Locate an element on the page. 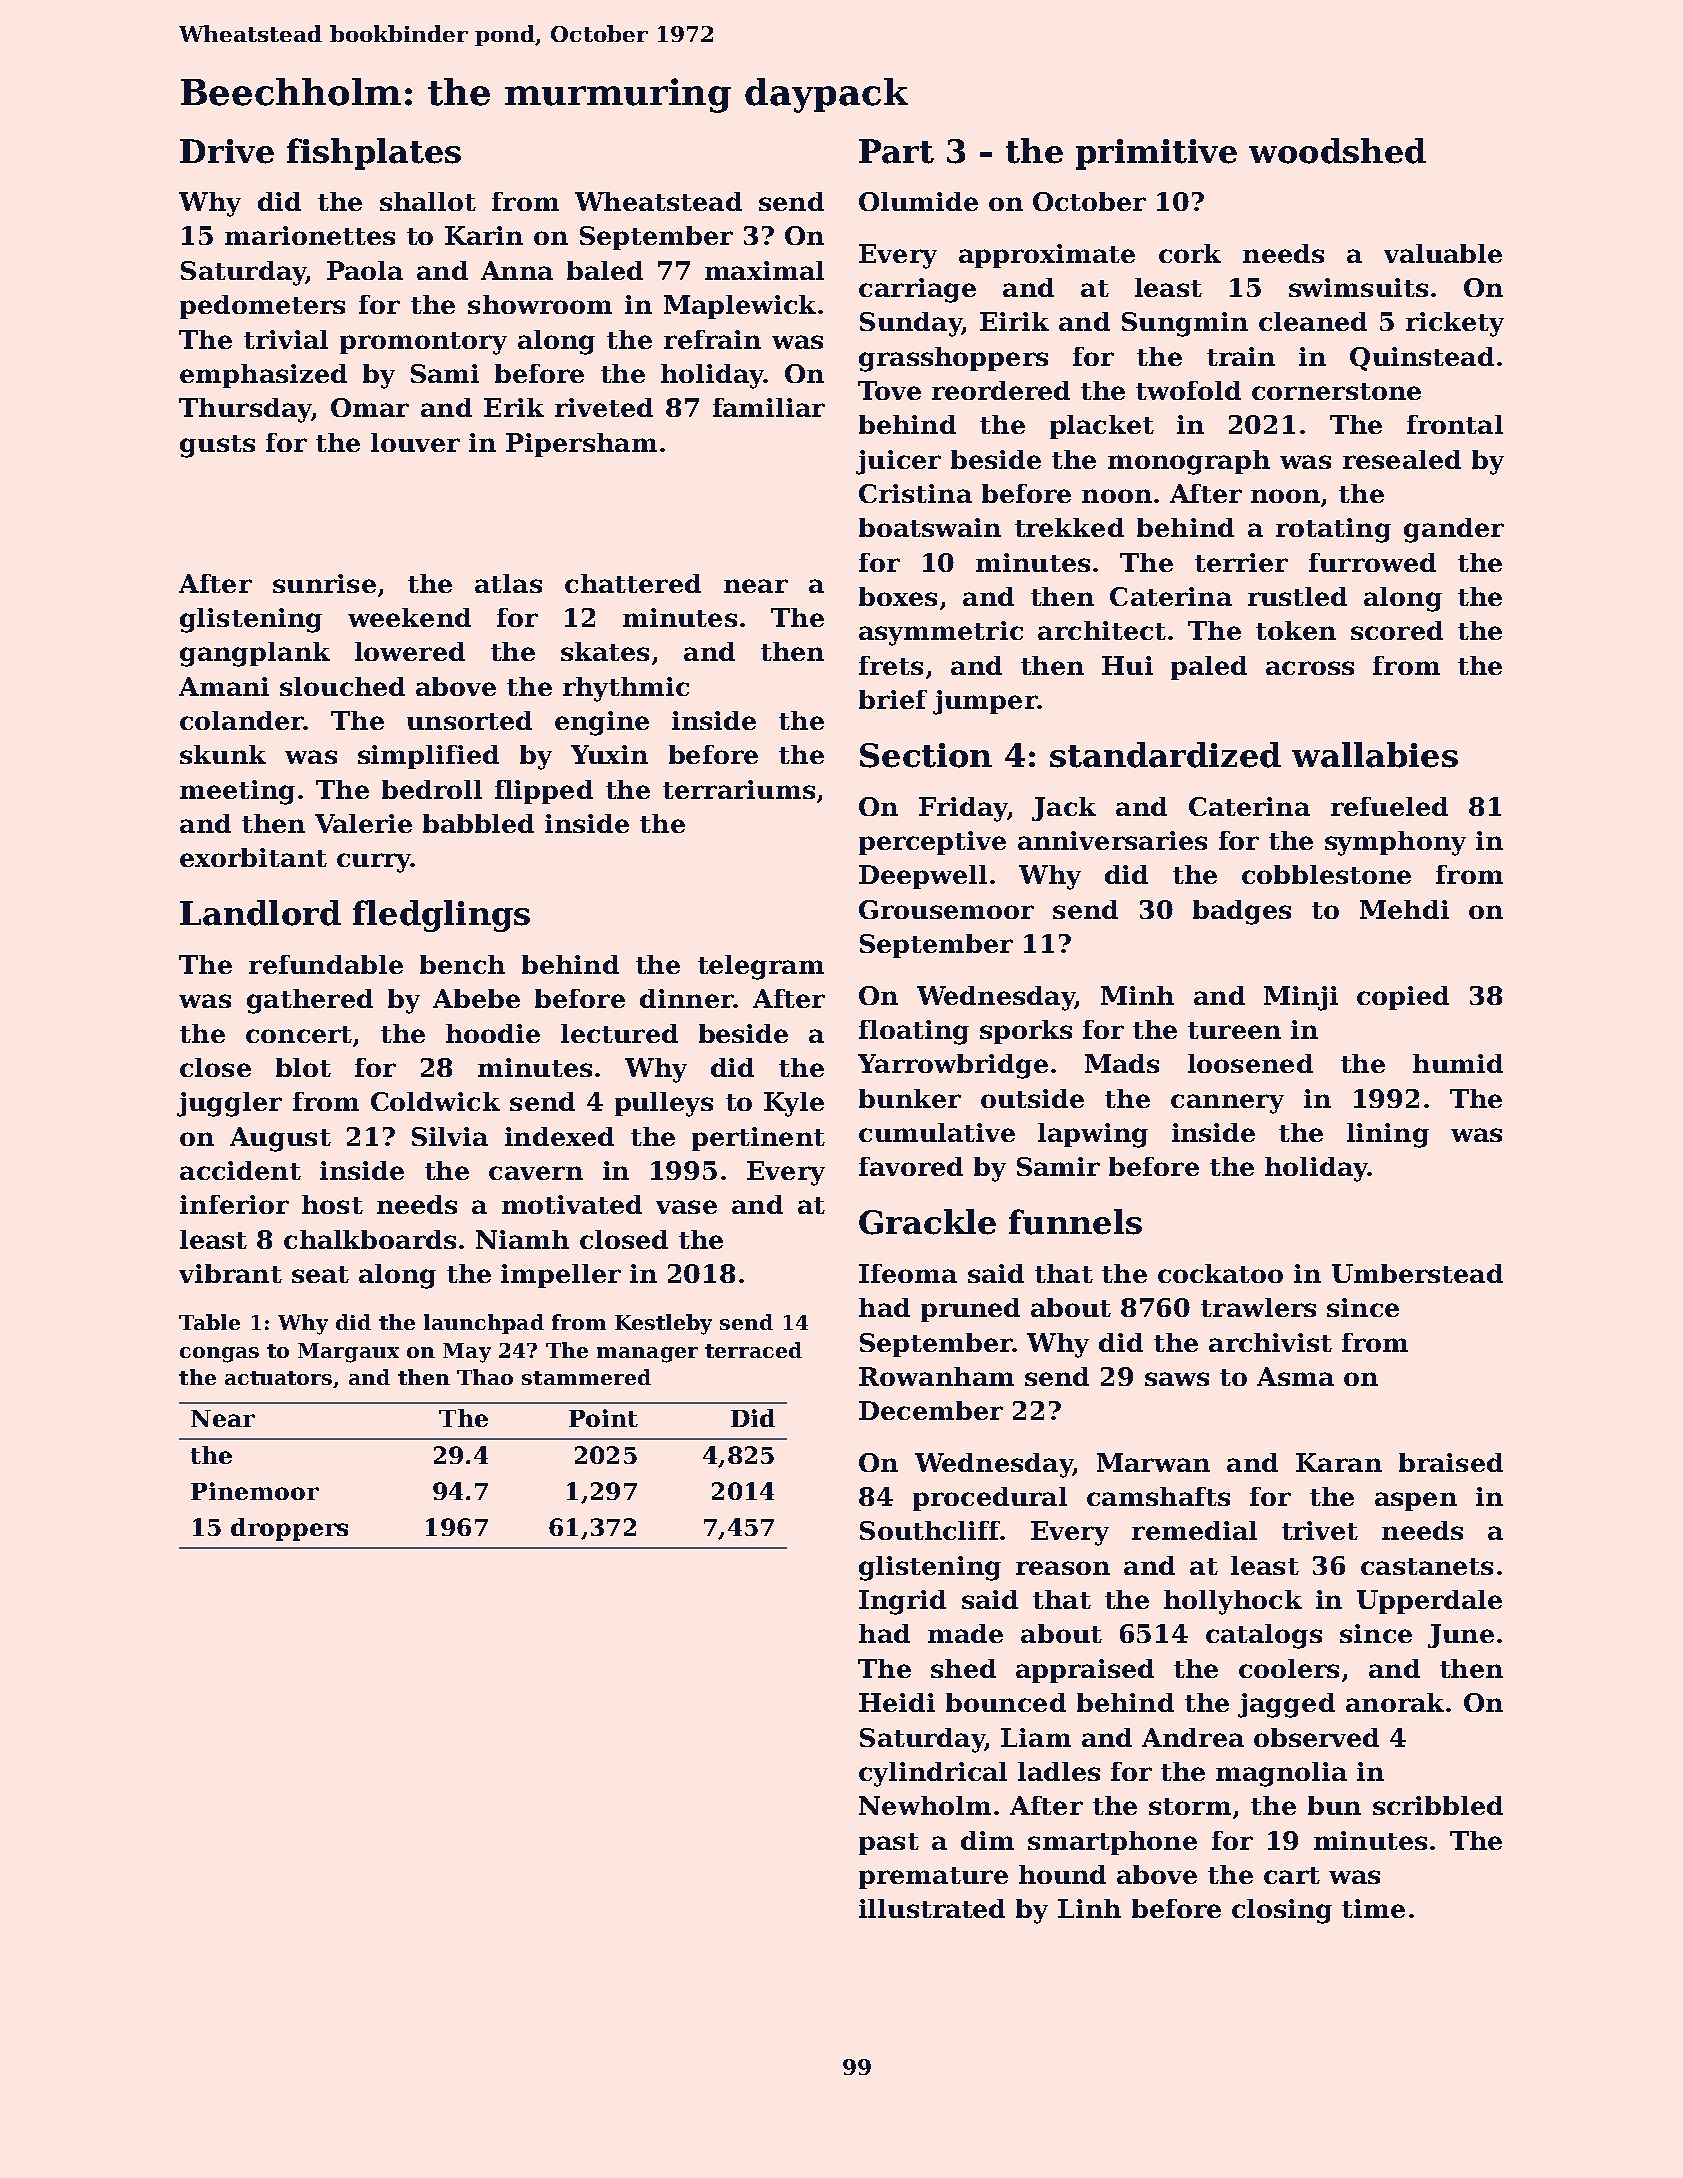 Image resolution: width=1683 pixels, height=2178 pixels. cork is located at coordinates (1190, 253).
